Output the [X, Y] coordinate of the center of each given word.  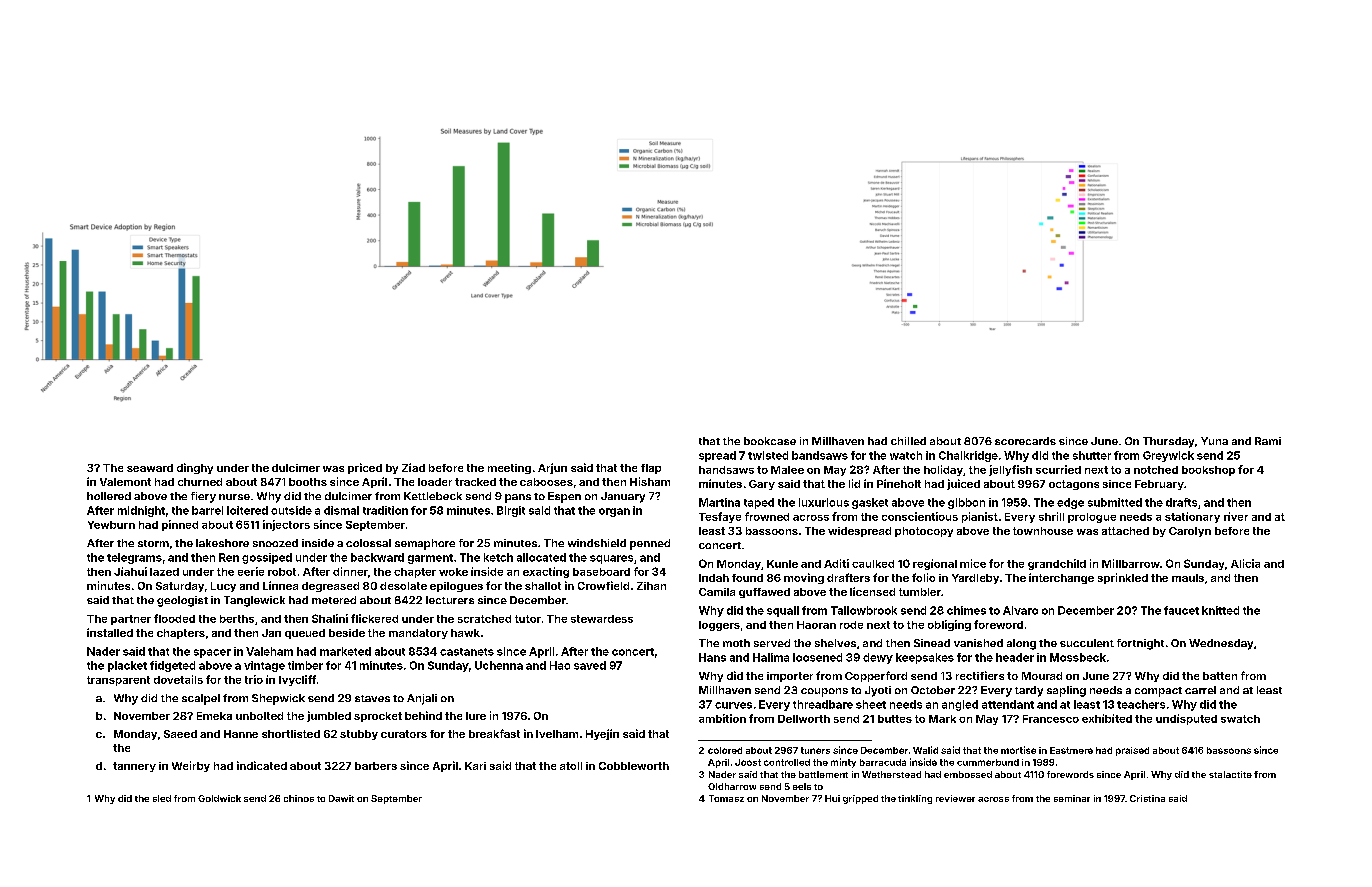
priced [365, 468]
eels [802, 786]
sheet [871, 704]
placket [127, 666]
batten [1220, 676]
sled [162, 798]
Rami [1268, 441]
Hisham [650, 481]
